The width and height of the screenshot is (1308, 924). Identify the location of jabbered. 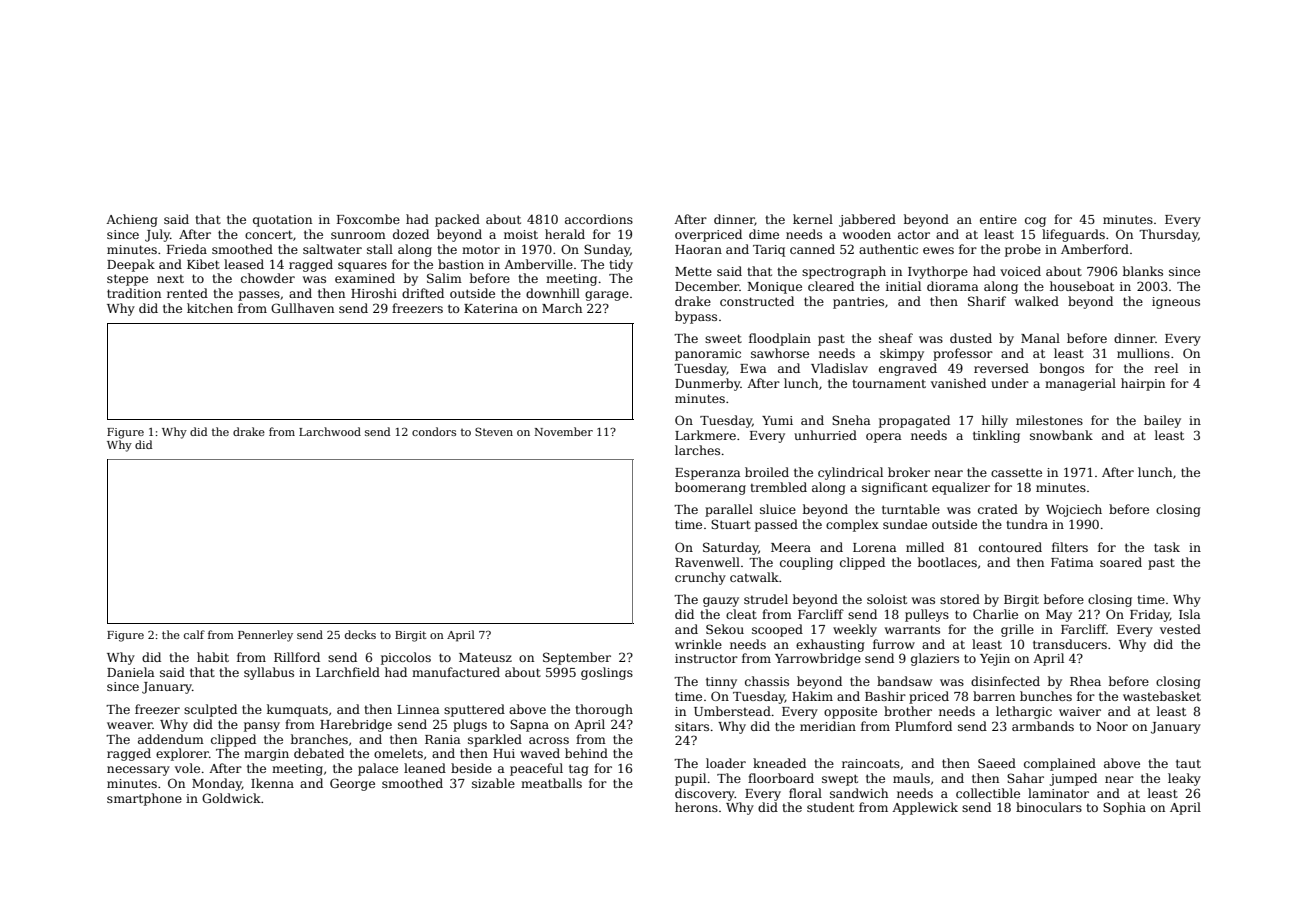
(867, 220).
